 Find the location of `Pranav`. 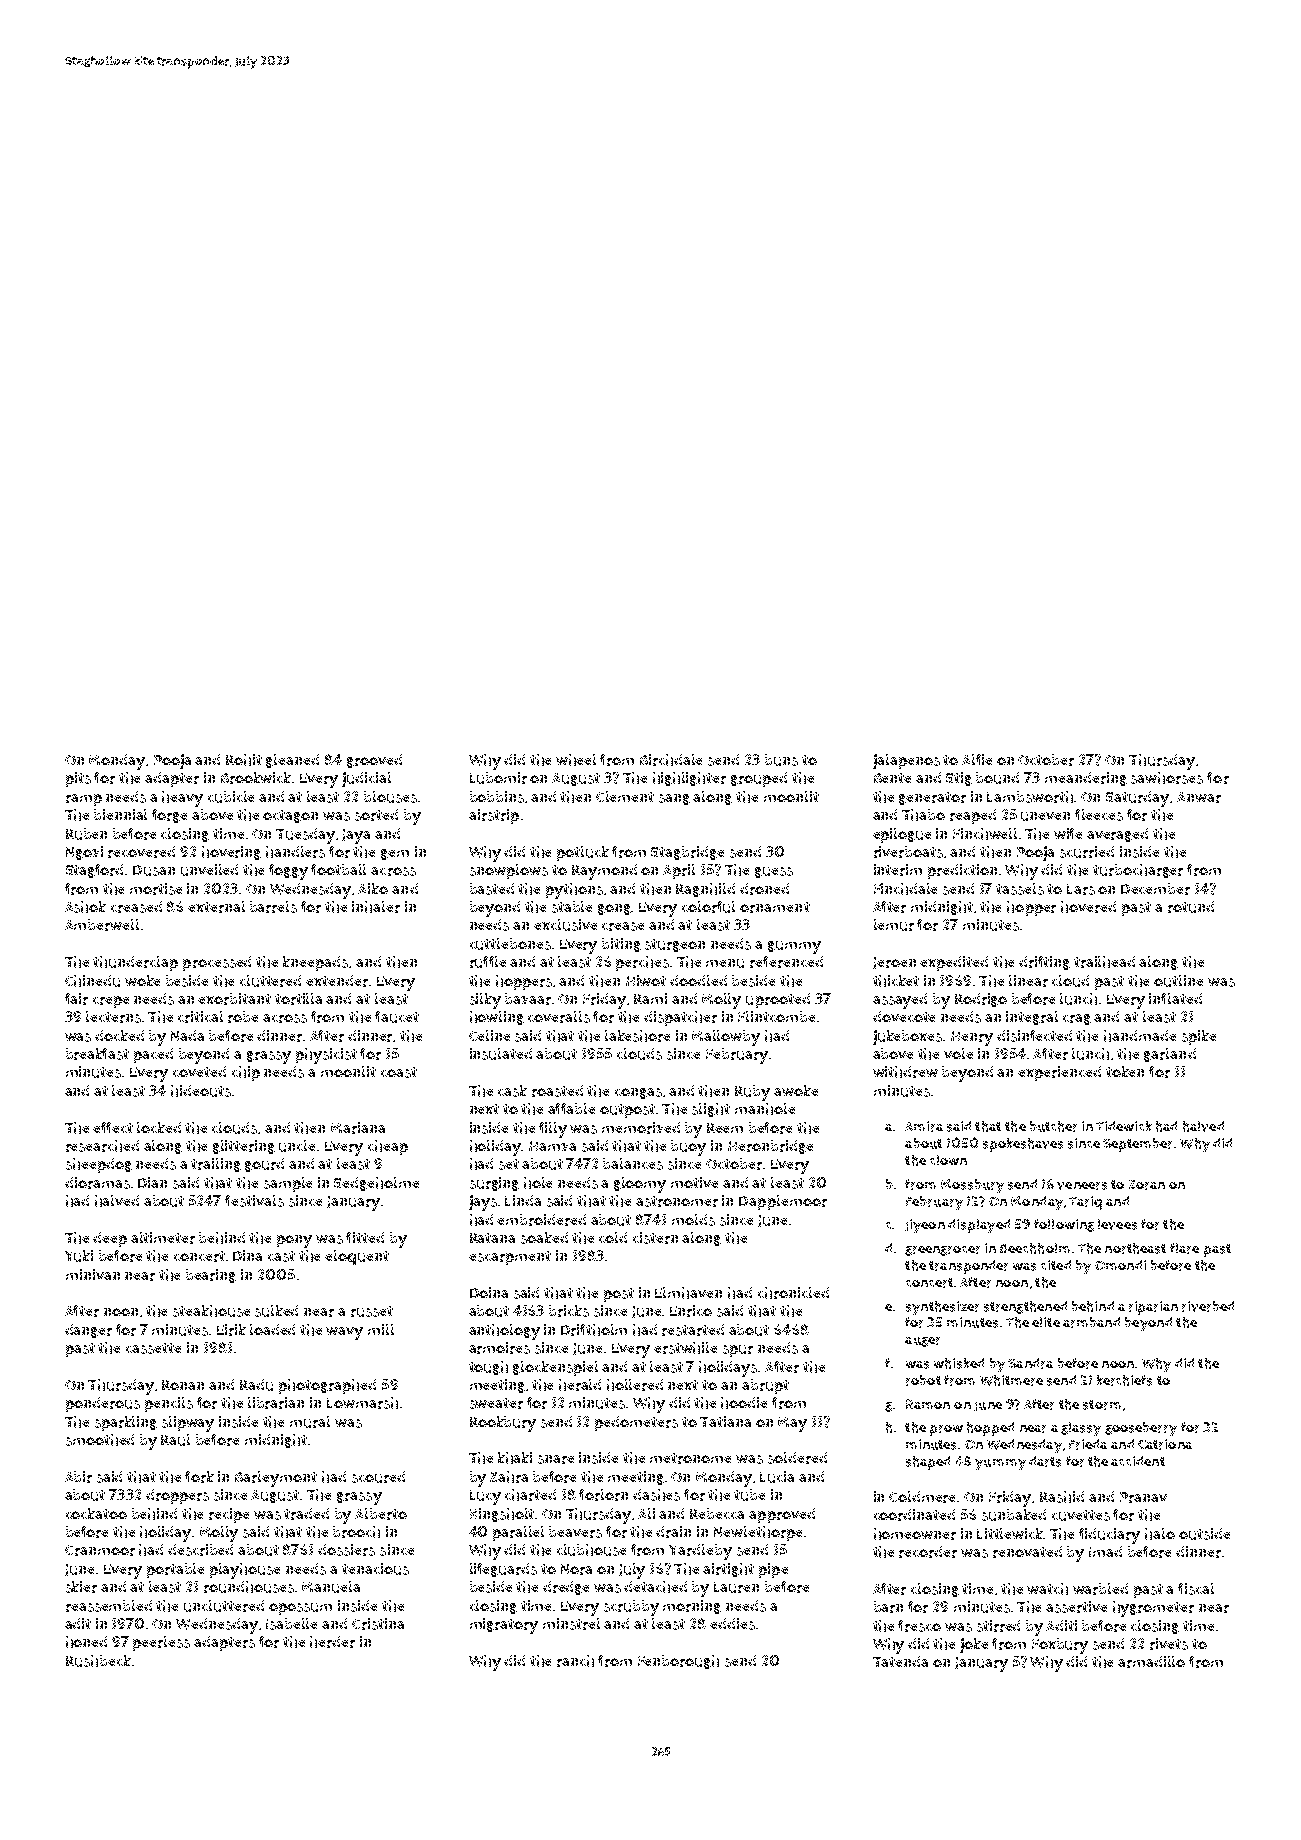

Pranav is located at coordinates (1143, 1497).
